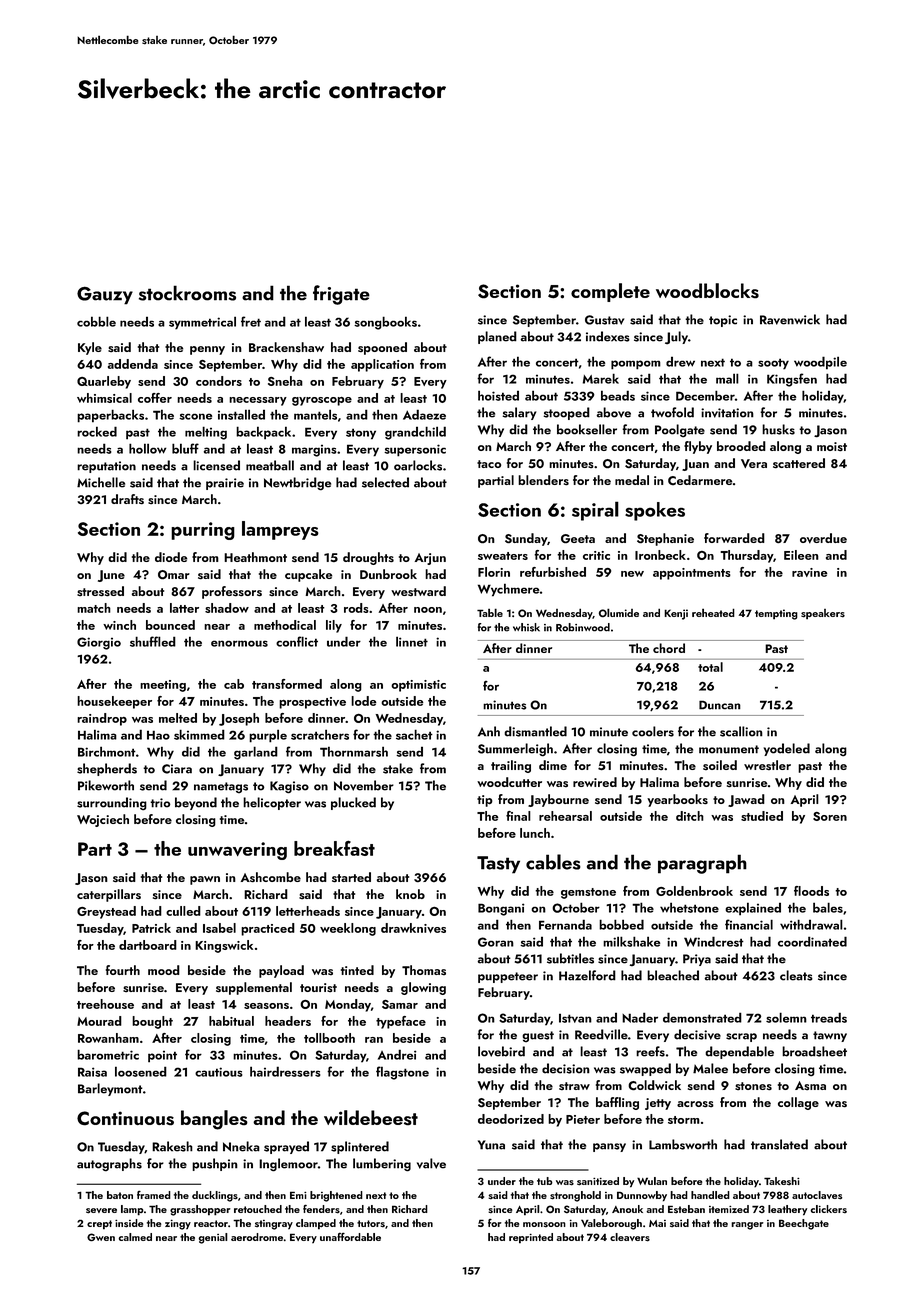 This image has height=1308, width=924. What do you see at coordinates (288, 1164) in the image?
I see `Inglemoor` at bounding box center [288, 1164].
